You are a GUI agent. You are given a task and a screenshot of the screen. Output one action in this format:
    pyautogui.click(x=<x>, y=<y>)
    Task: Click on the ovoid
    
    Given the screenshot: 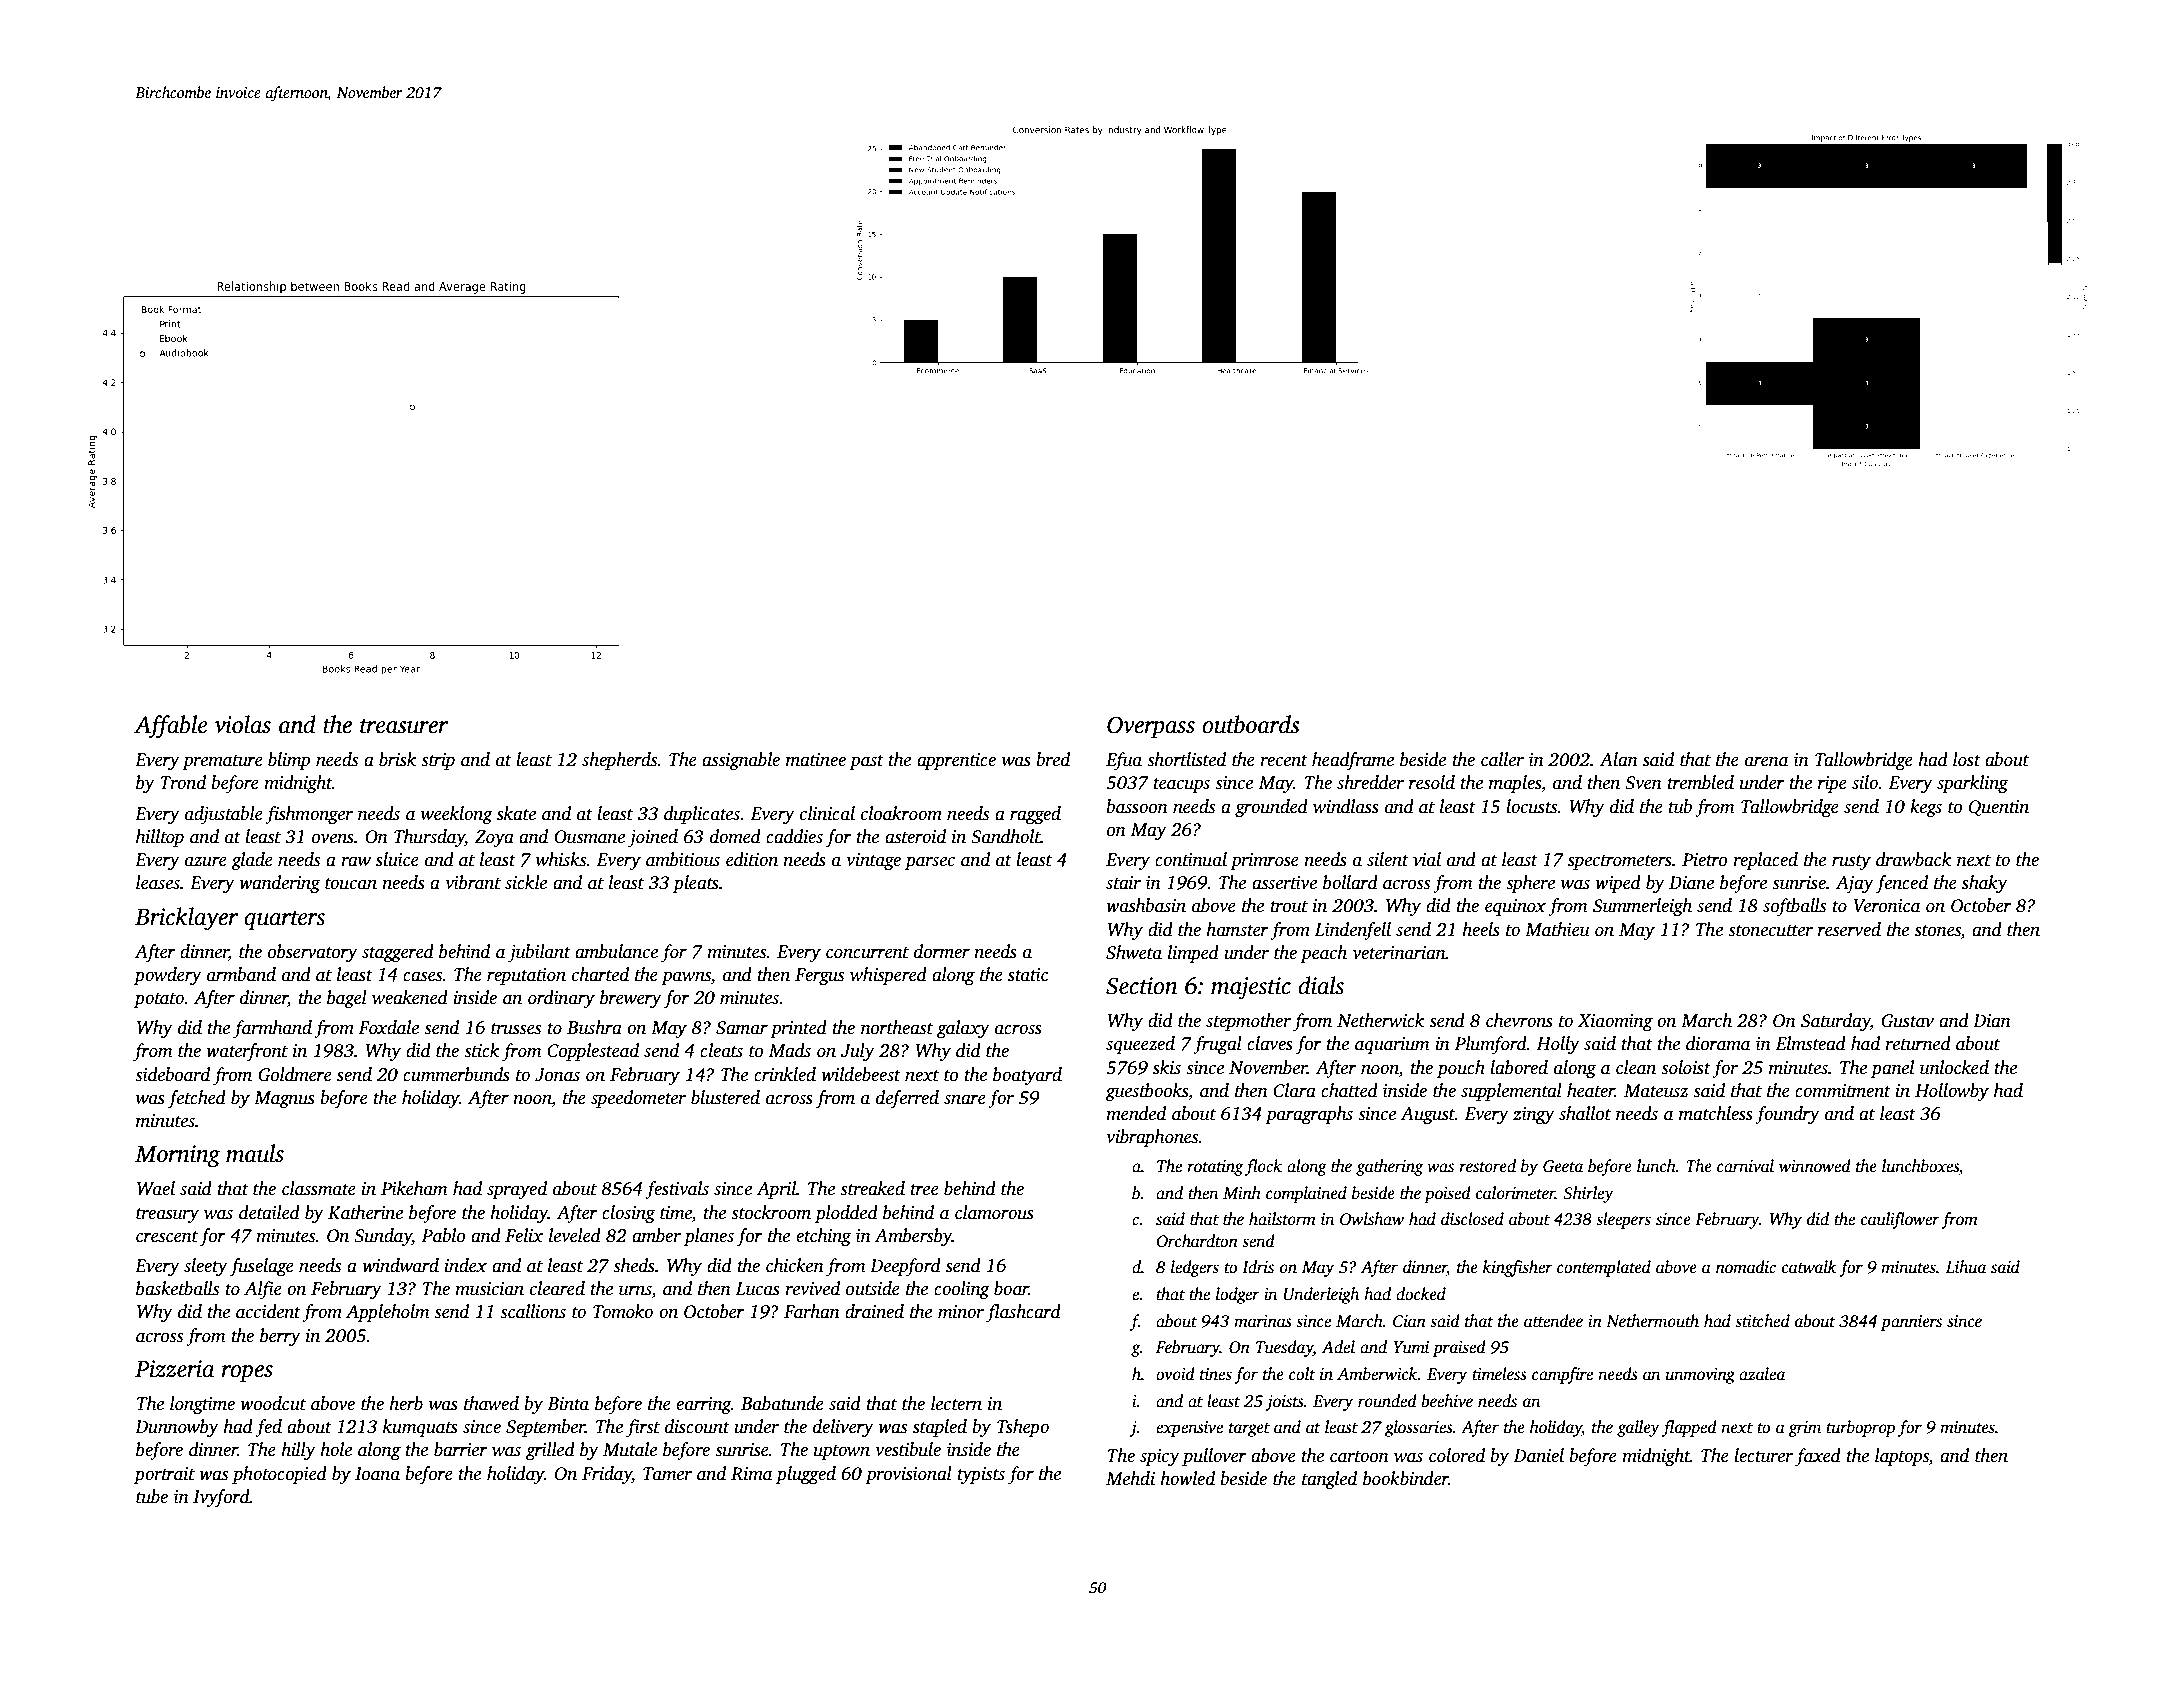 What is the action you would take?
    pyautogui.click(x=1175, y=1374)
